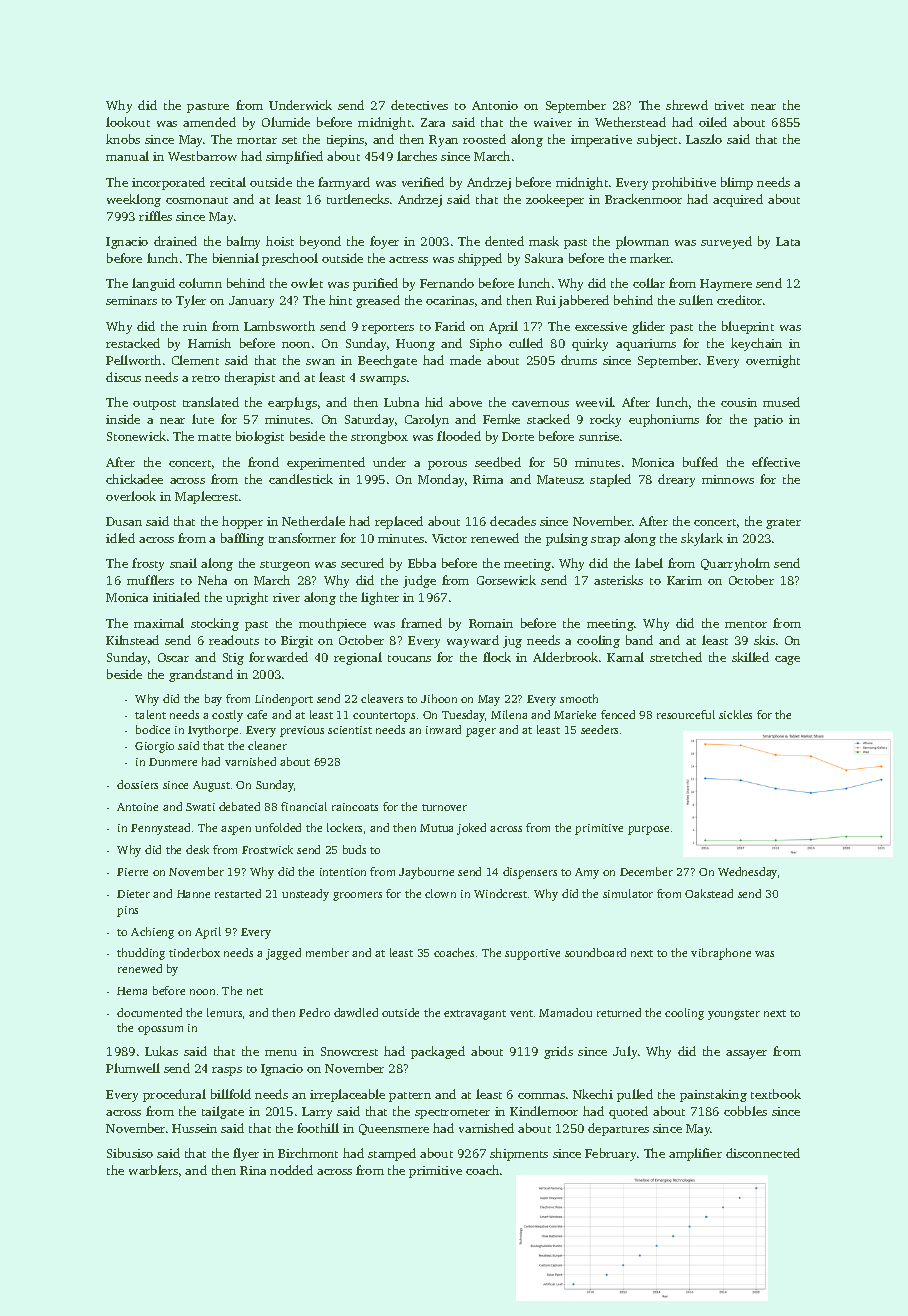 The height and width of the image is (1316, 908). I want to click on youngster, so click(734, 1015).
